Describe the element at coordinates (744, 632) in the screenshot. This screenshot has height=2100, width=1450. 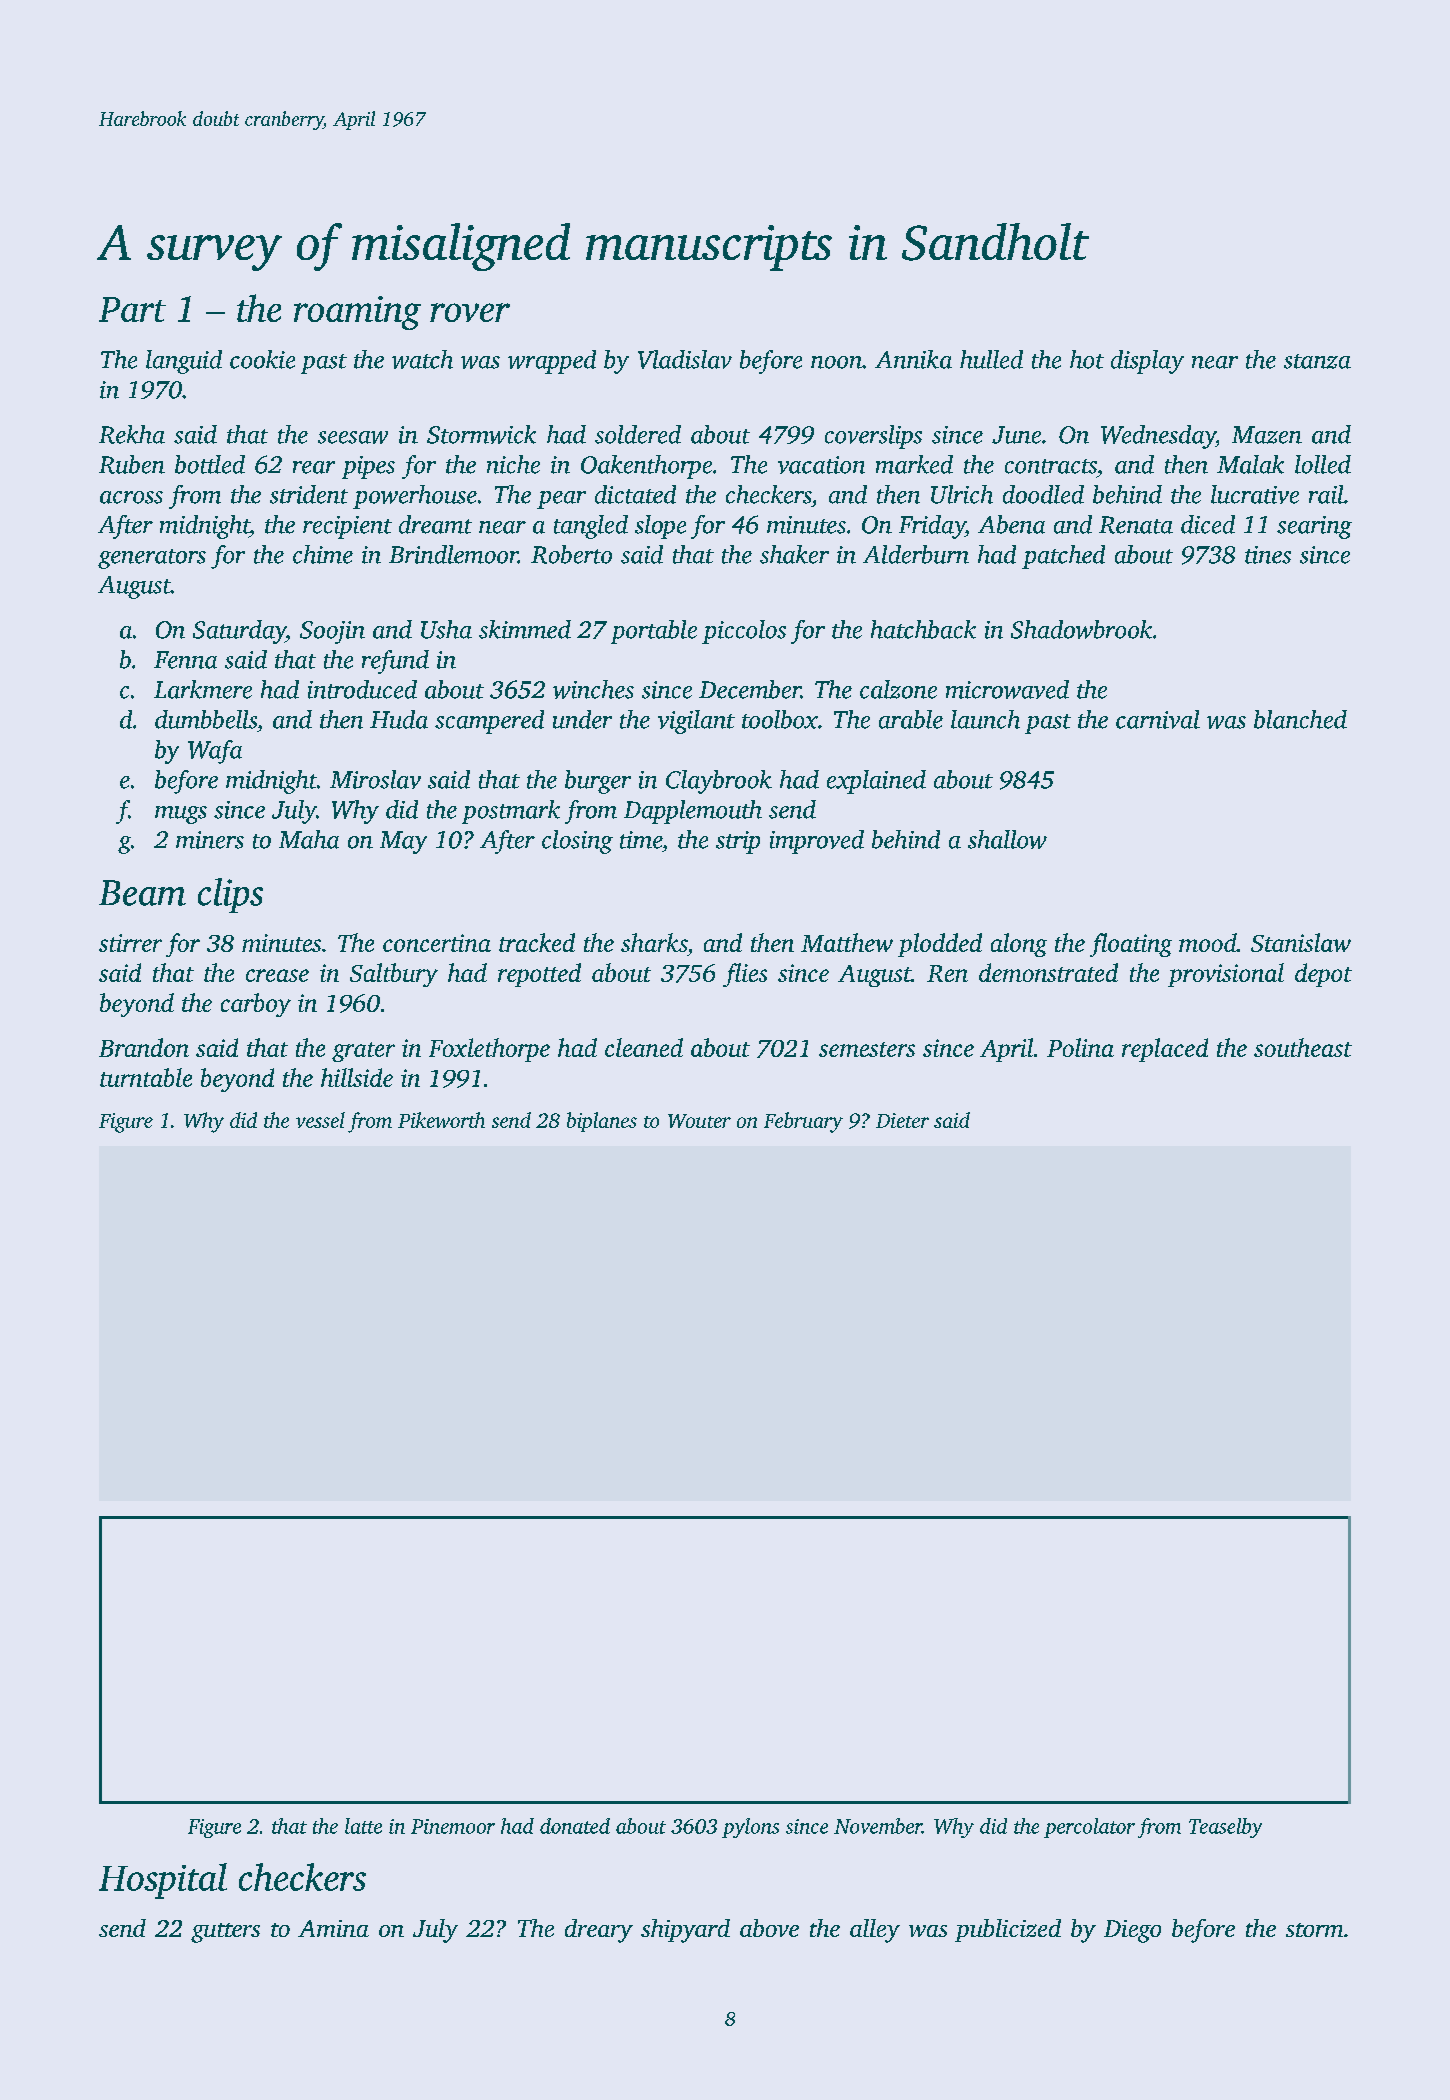
I see `piccolos` at that location.
